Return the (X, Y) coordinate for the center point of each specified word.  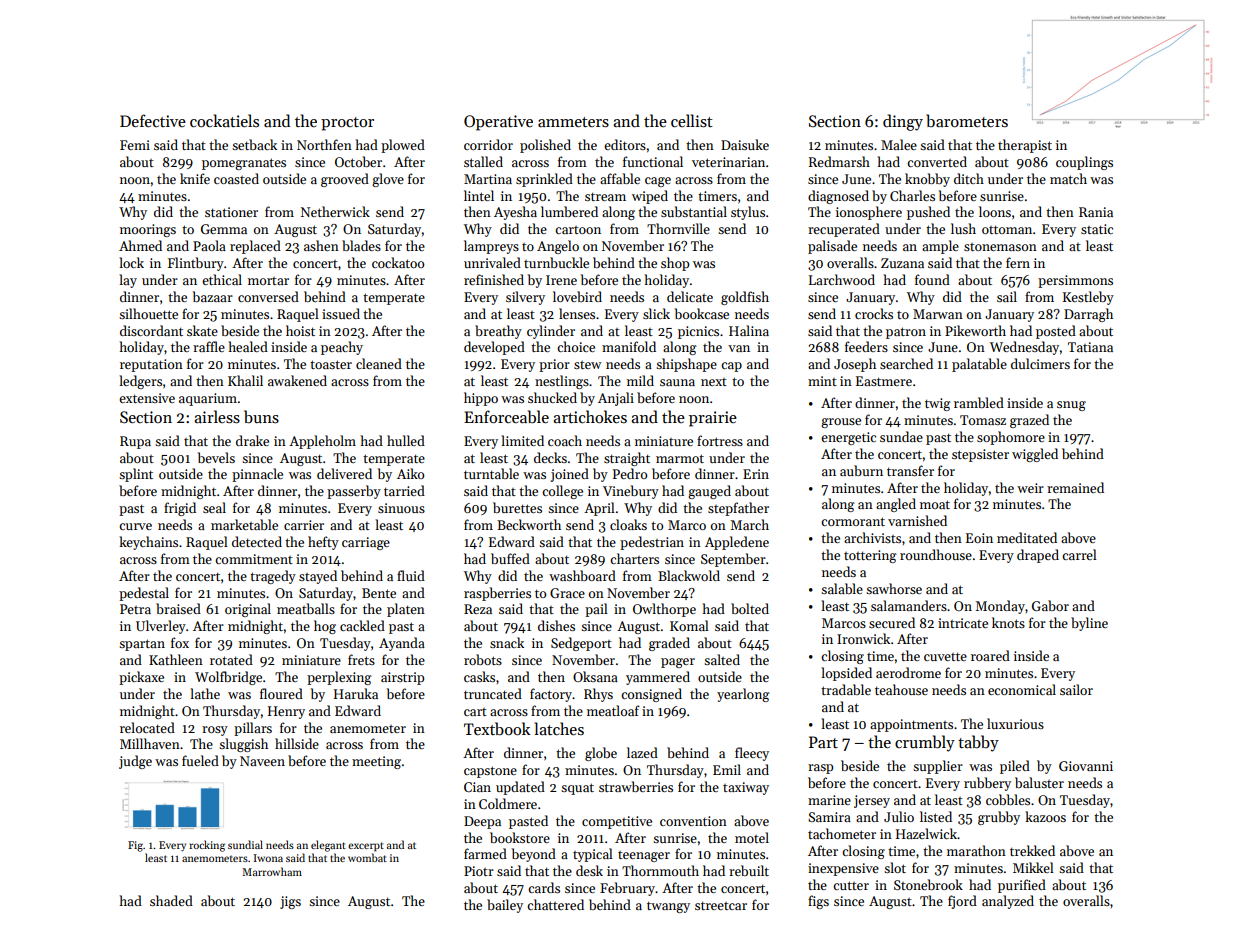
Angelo (558, 247)
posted (1056, 332)
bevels (216, 457)
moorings (148, 230)
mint (822, 381)
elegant (328, 846)
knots (1008, 622)
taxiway (746, 788)
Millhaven (150, 743)
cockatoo (398, 262)
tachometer (842, 833)
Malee (899, 144)
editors (625, 144)
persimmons (1075, 281)
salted (722, 659)
